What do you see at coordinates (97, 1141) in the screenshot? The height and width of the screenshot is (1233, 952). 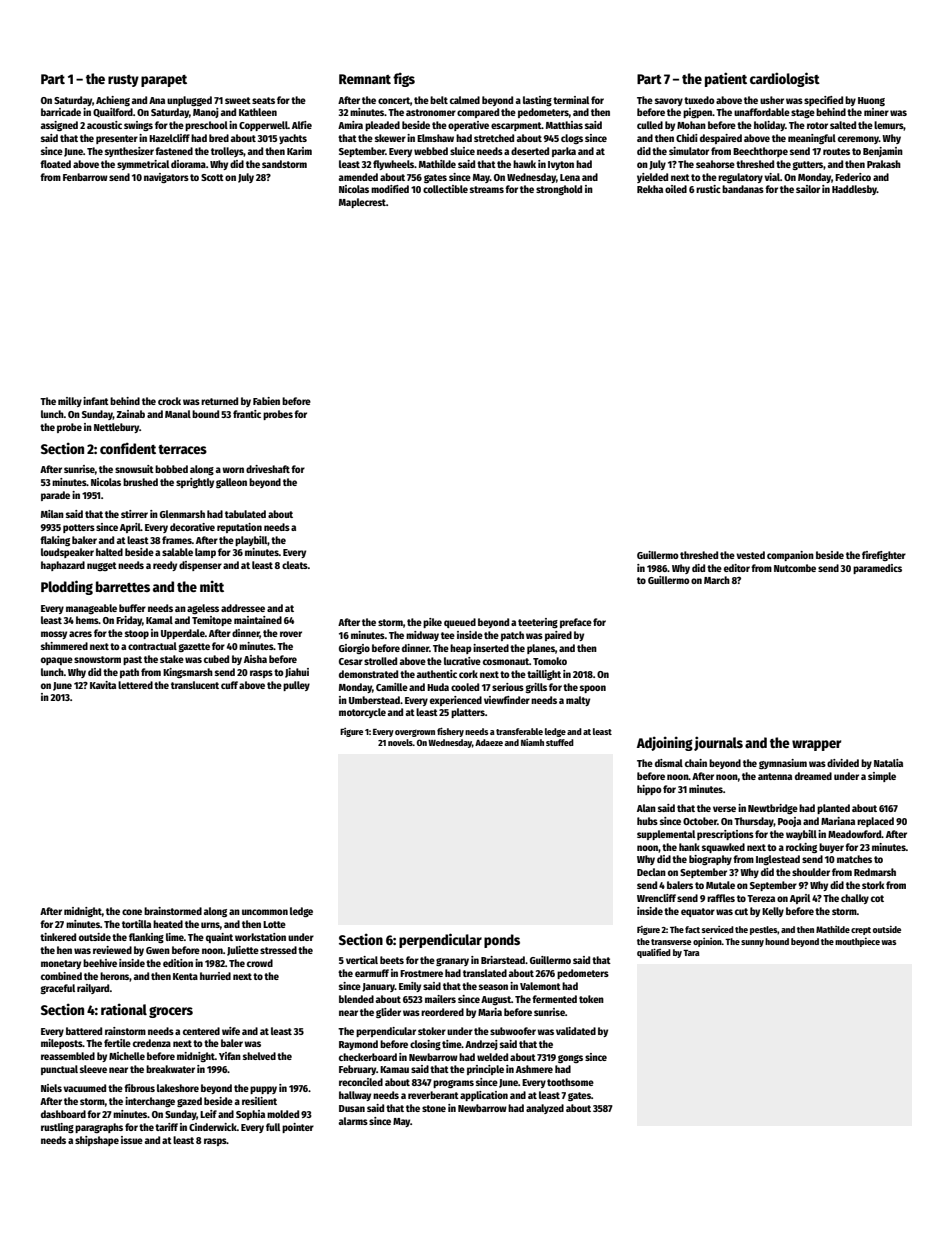 I see `shipshape` at bounding box center [97, 1141].
